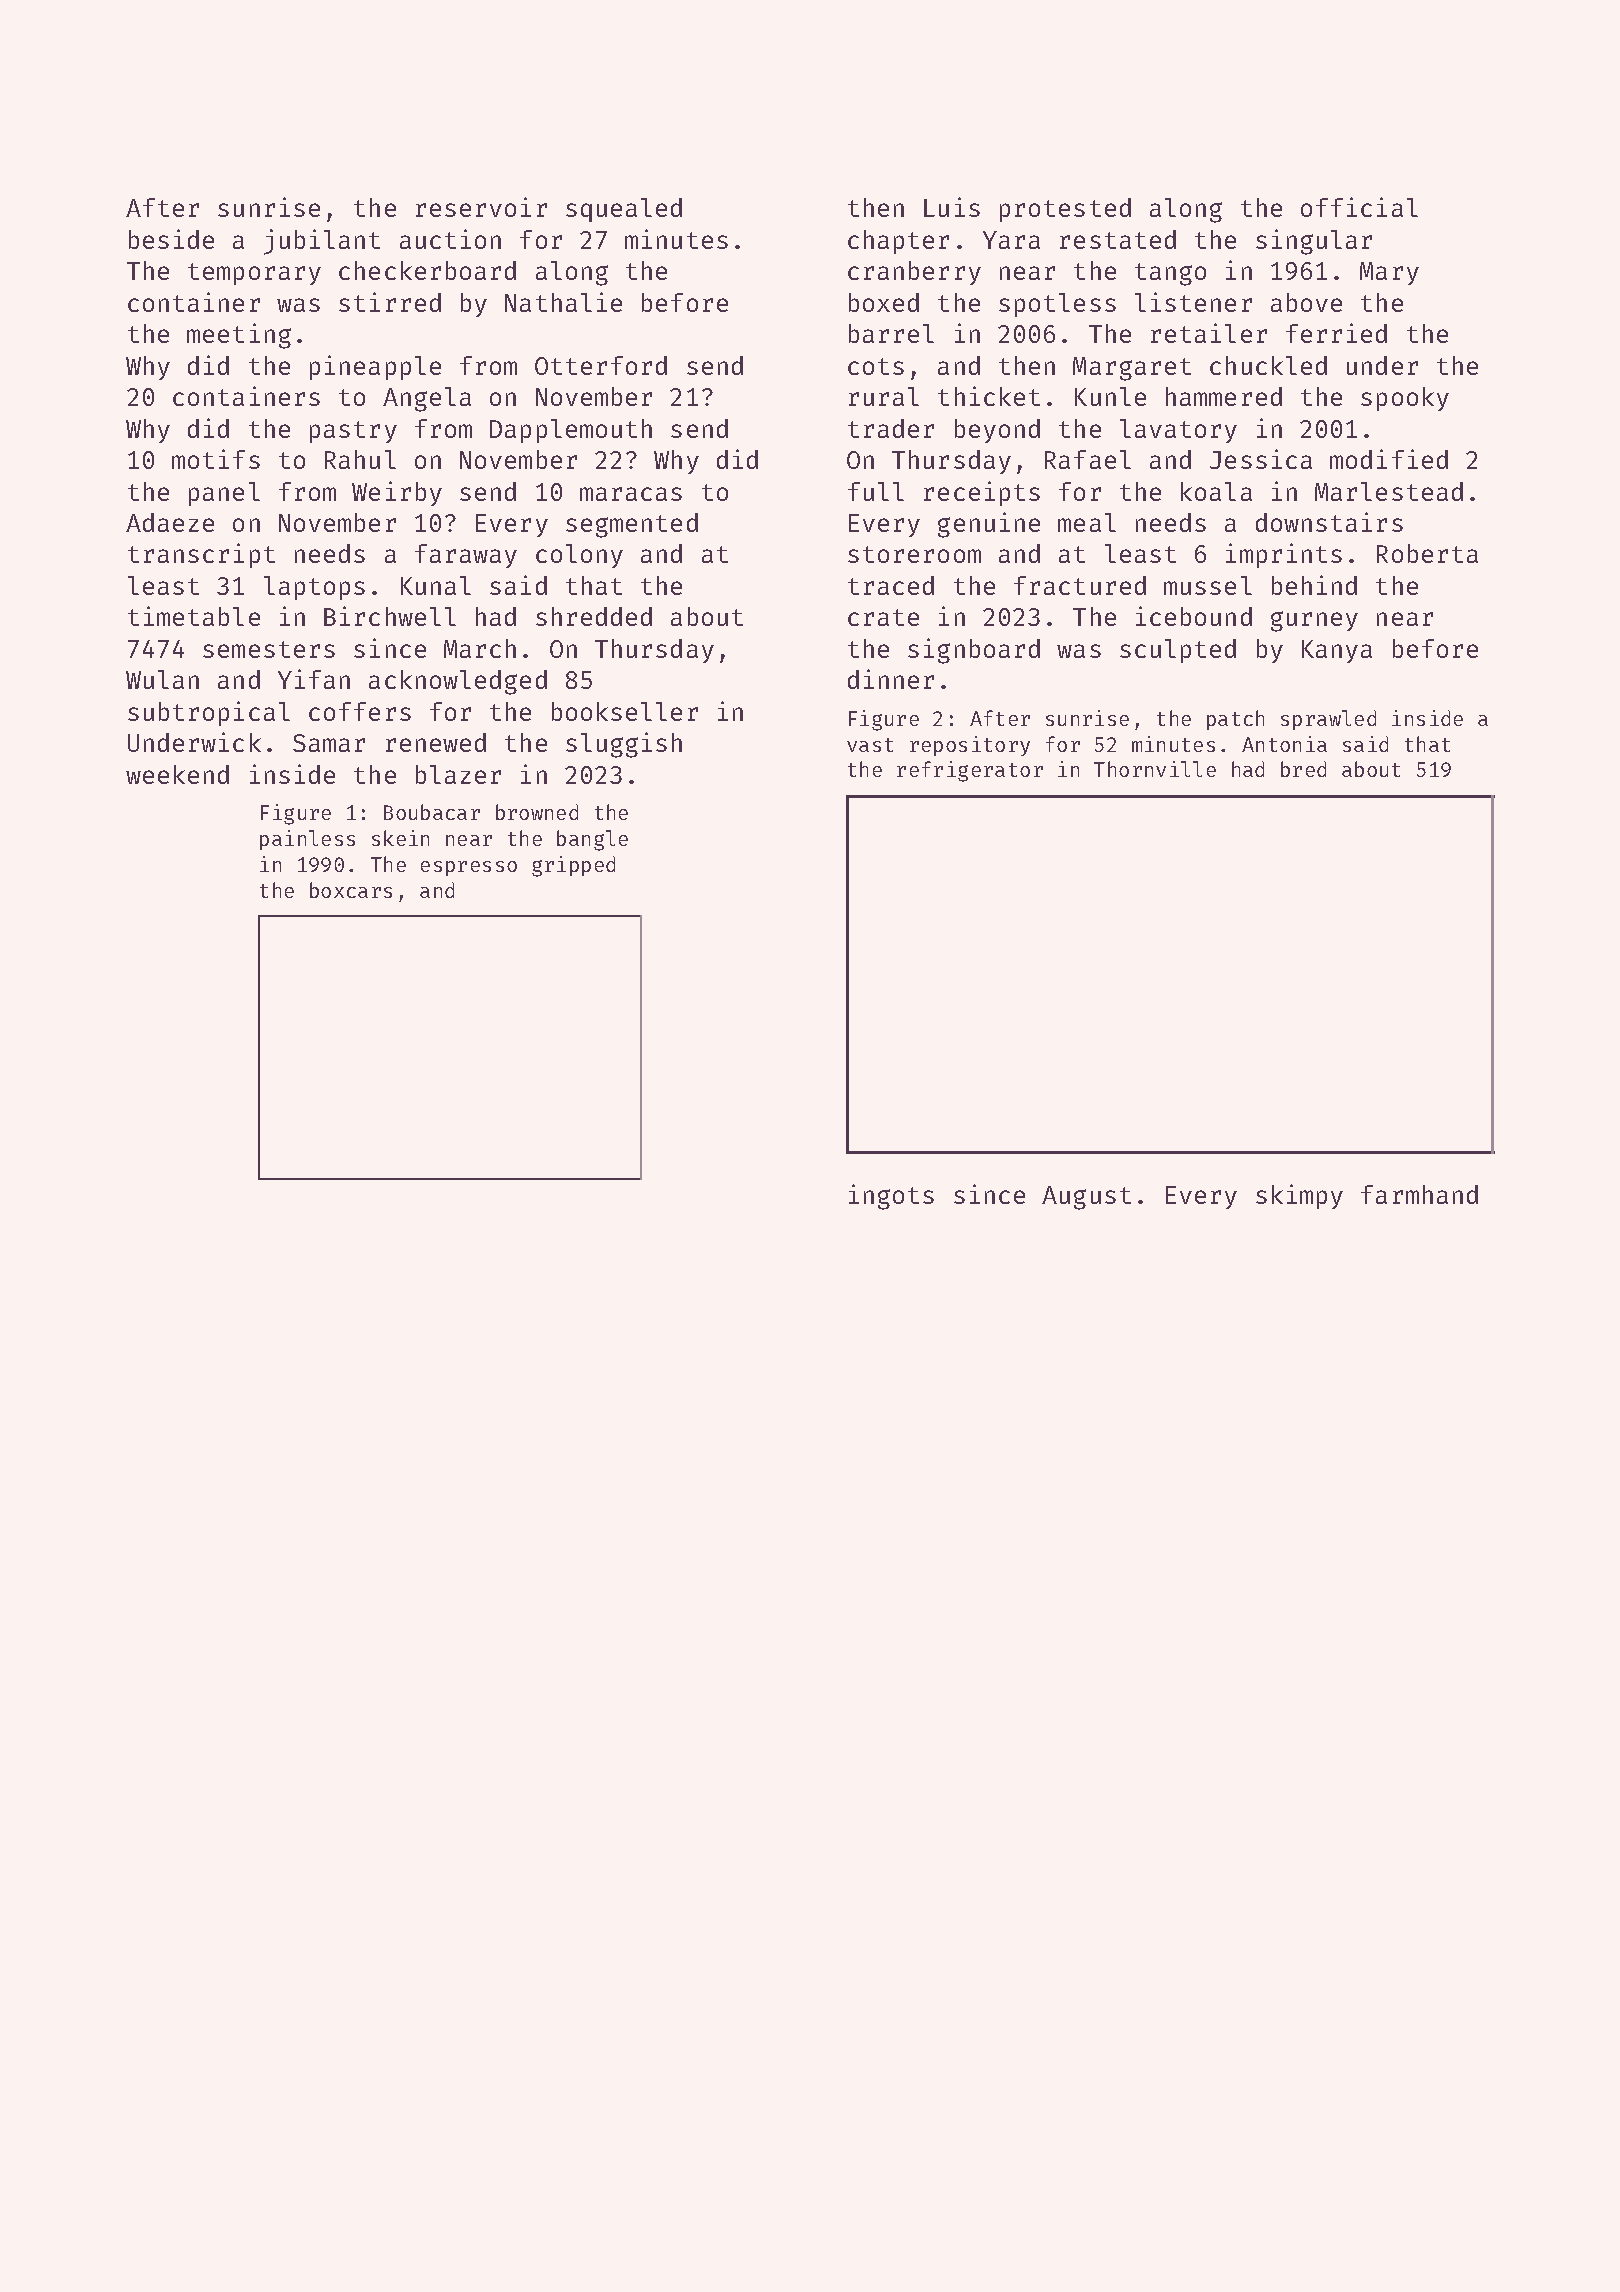 The image size is (1620, 2292). I want to click on August, so click(1086, 1198).
